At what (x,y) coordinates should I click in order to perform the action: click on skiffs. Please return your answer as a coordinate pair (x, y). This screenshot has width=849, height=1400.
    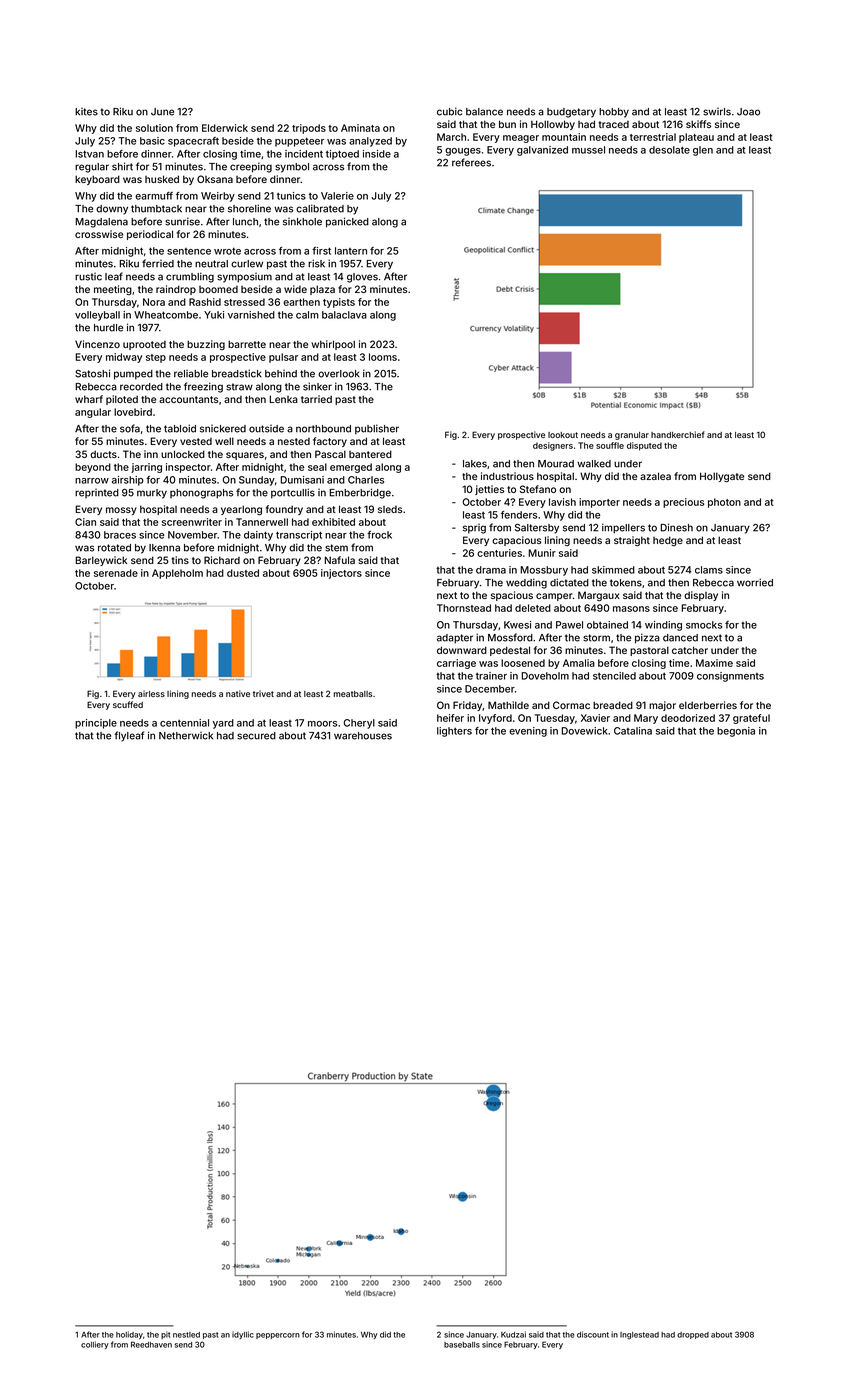
    Looking at the image, I should click on (698, 124).
